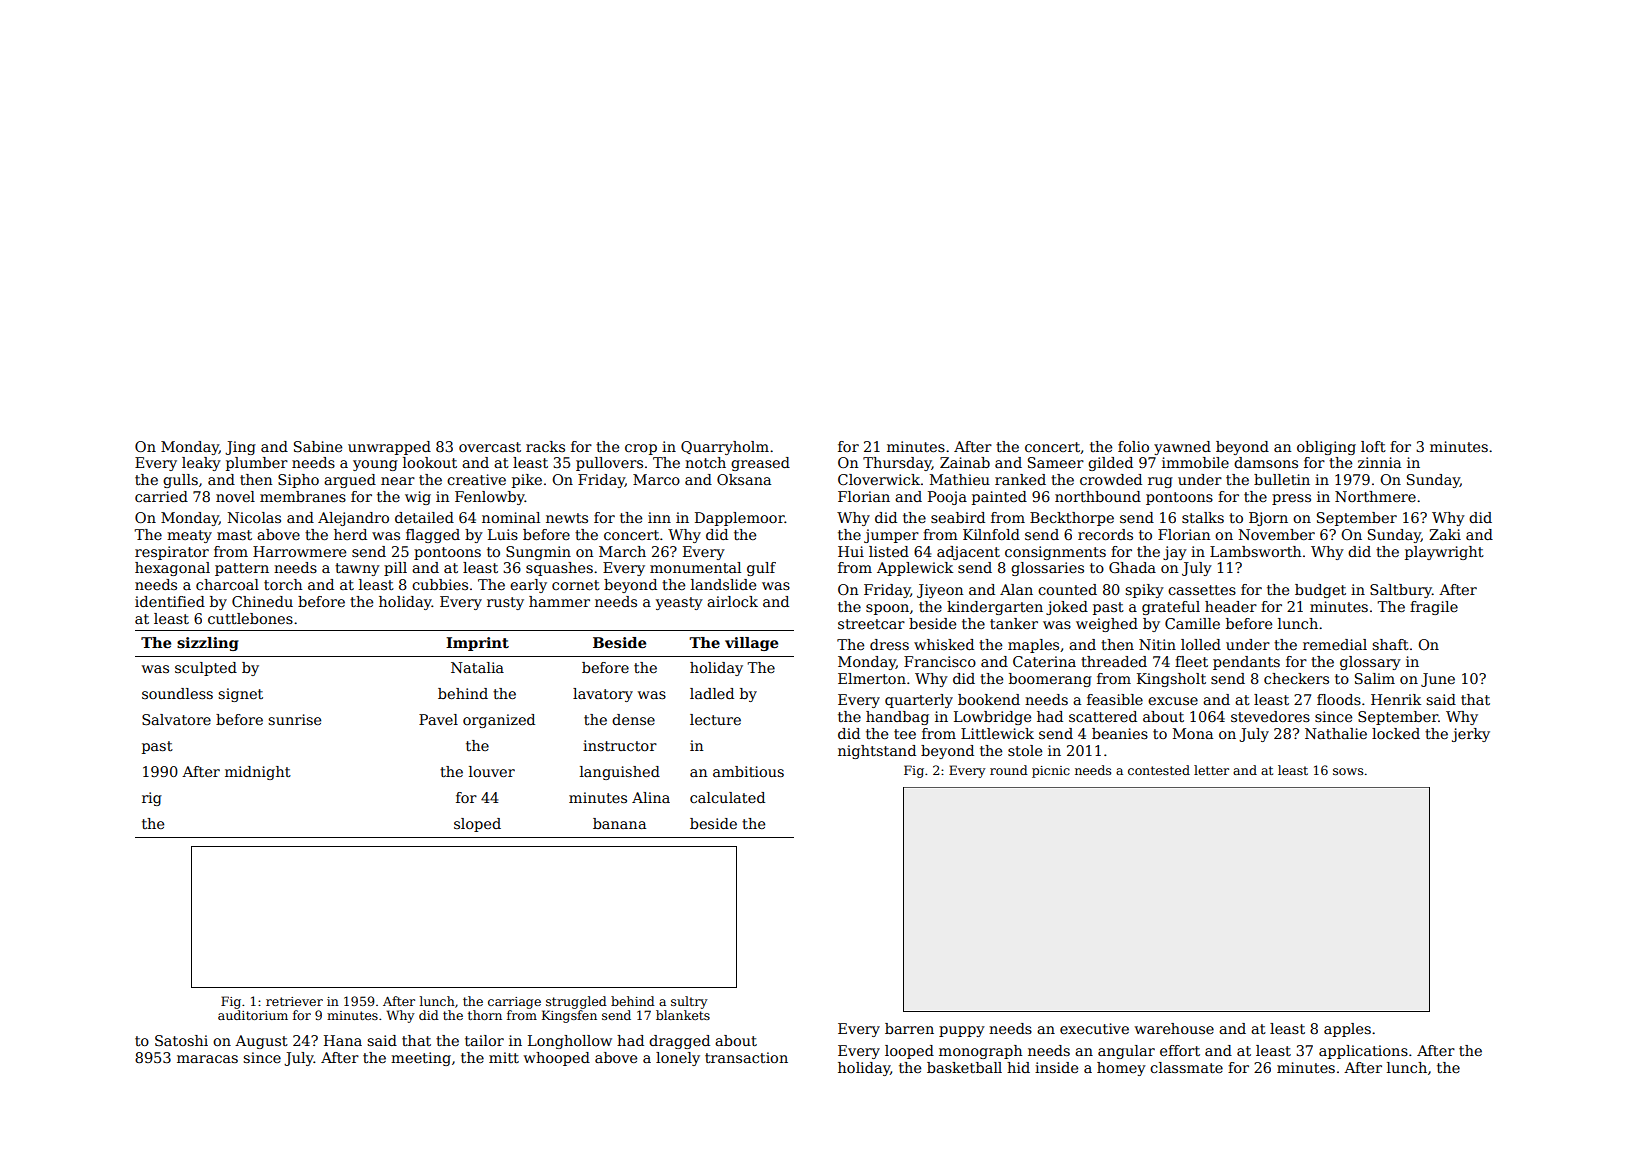 The width and height of the screenshot is (1631, 1153). I want to click on auditorium, so click(253, 1015).
